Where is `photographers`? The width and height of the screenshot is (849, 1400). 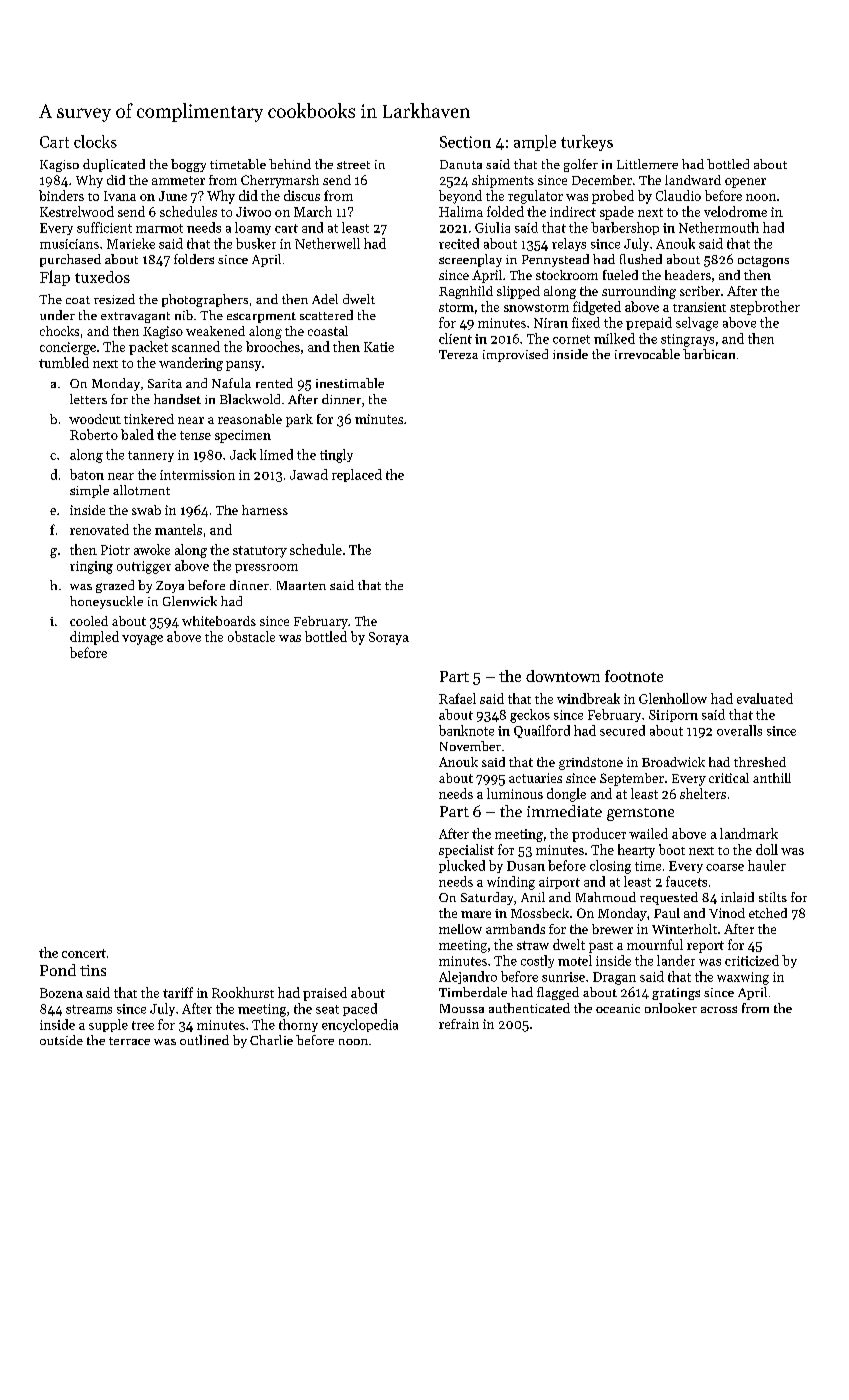 photographers is located at coordinates (205, 300).
